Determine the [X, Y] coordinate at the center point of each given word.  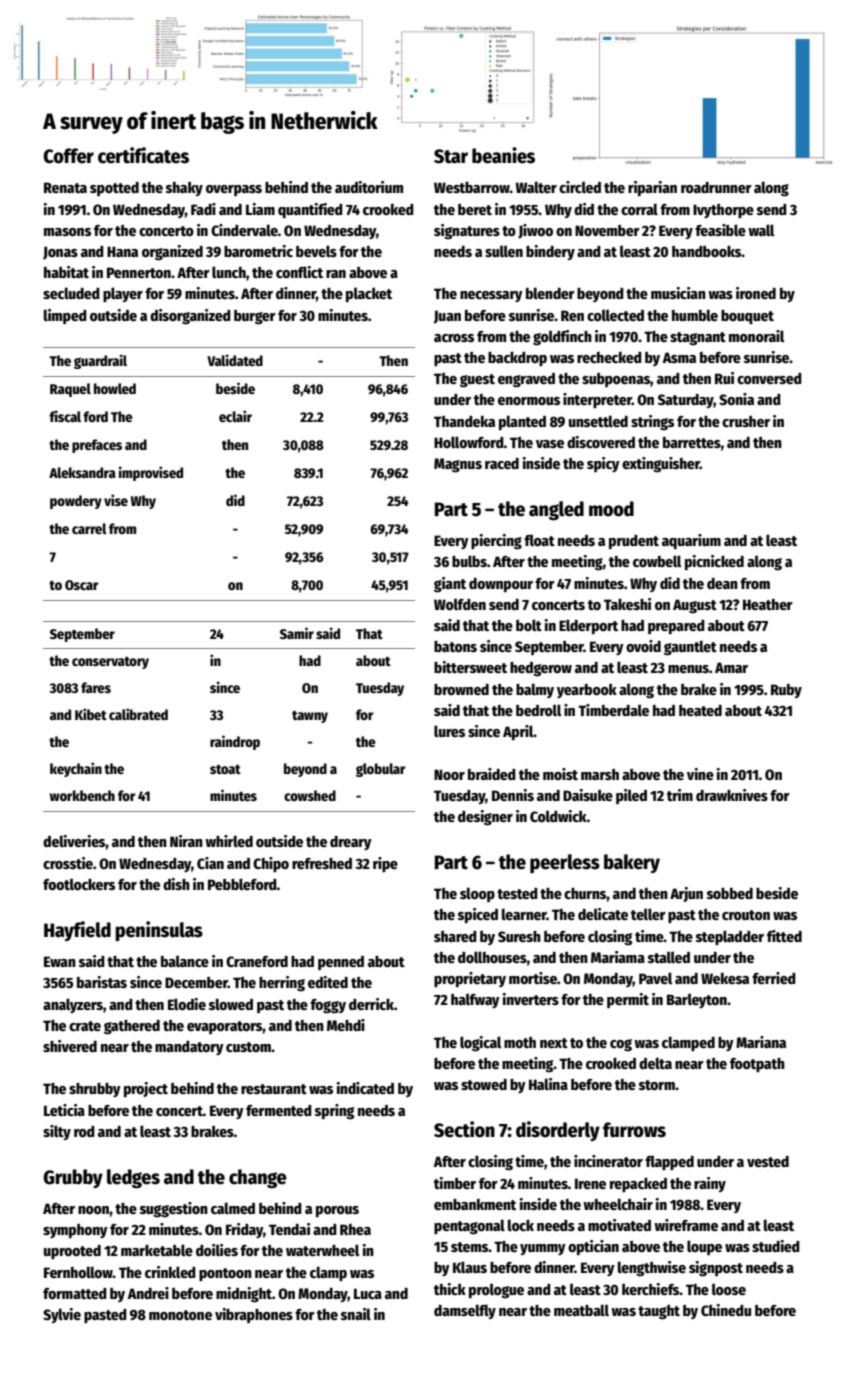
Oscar [81, 585]
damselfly [465, 1311]
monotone [180, 1315]
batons [455, 646]
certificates [143, 155]
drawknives [732, 795]
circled [580, 187]
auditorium [369, 187]
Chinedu [726, 1310]
